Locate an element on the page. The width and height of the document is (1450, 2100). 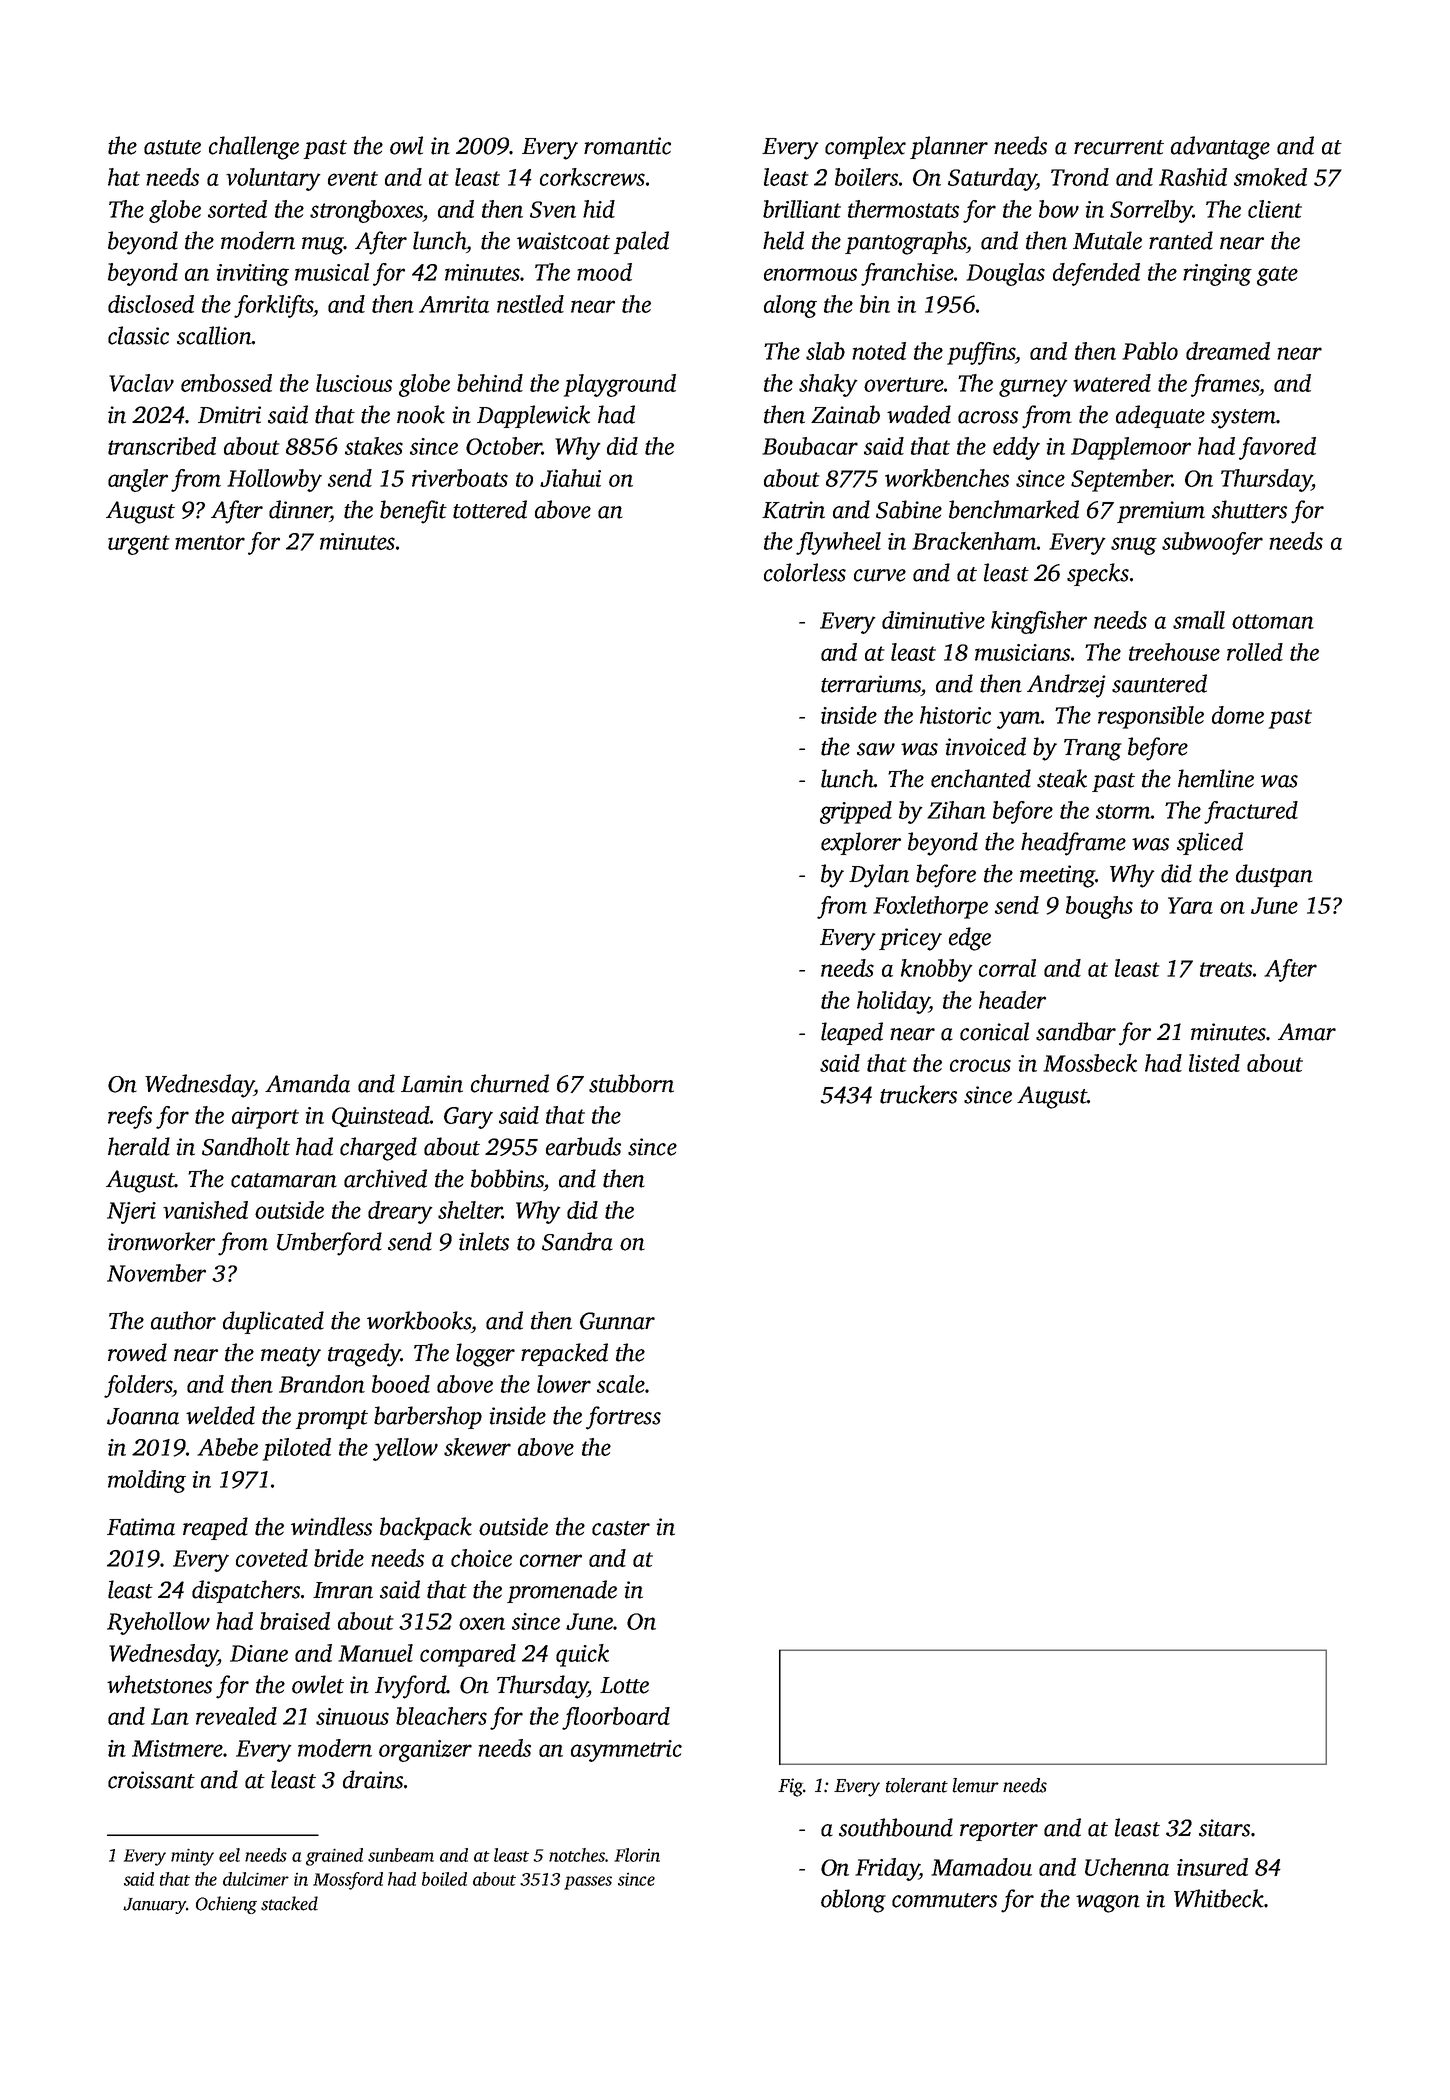
shelter is located at coordinates (470, 1210).
